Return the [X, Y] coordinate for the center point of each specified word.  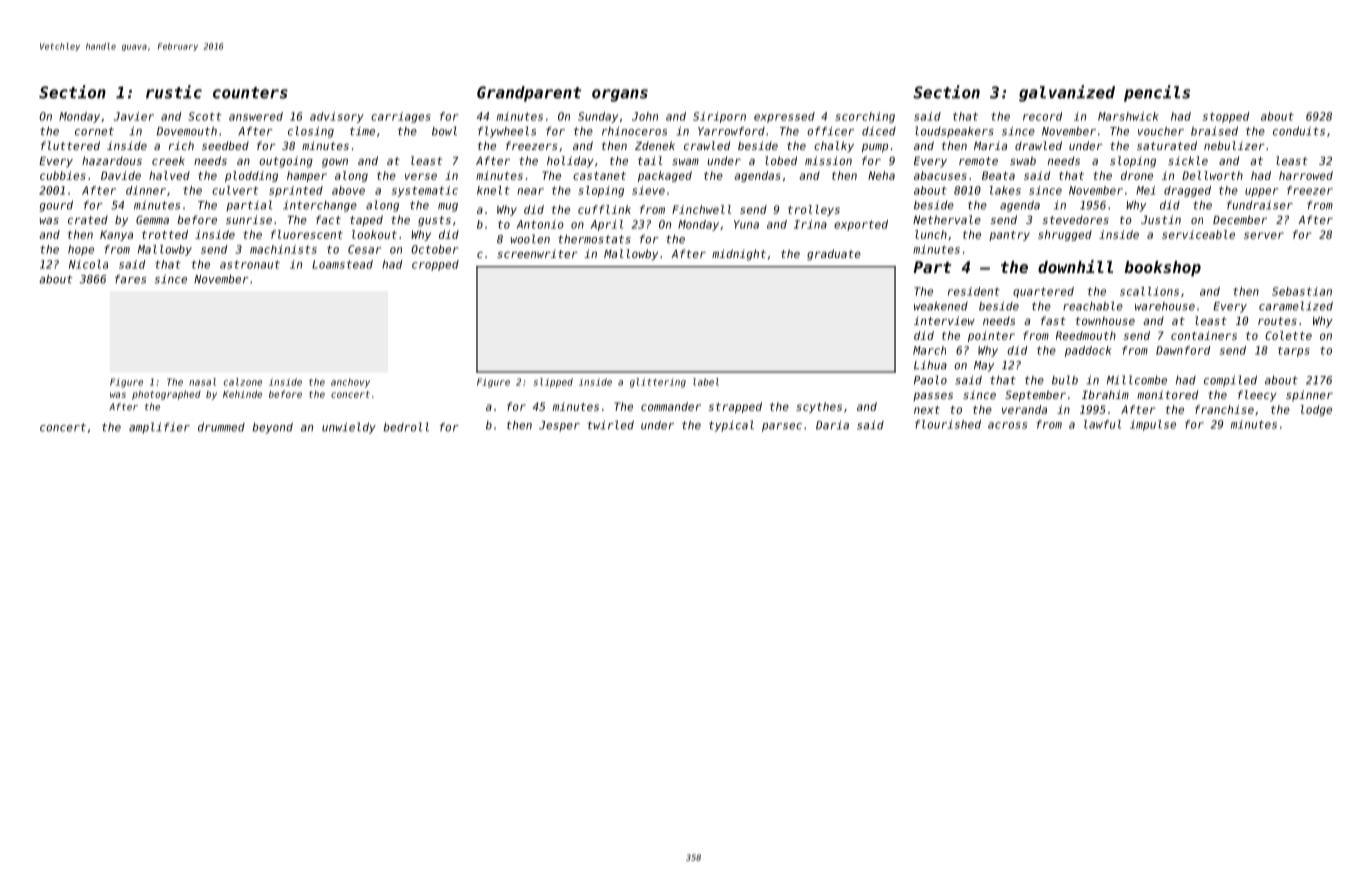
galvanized [1067, 93]
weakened [941, 306]
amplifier [159, 428]
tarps [1294, 352]
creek [168, 160]
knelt [493, 190]
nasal [202, 382]
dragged [1187, 191]
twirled [610, 425]
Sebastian [1302, 291]
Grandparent [529, 94]
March [929, 350]
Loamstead [342, 264]
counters [250, 93]
